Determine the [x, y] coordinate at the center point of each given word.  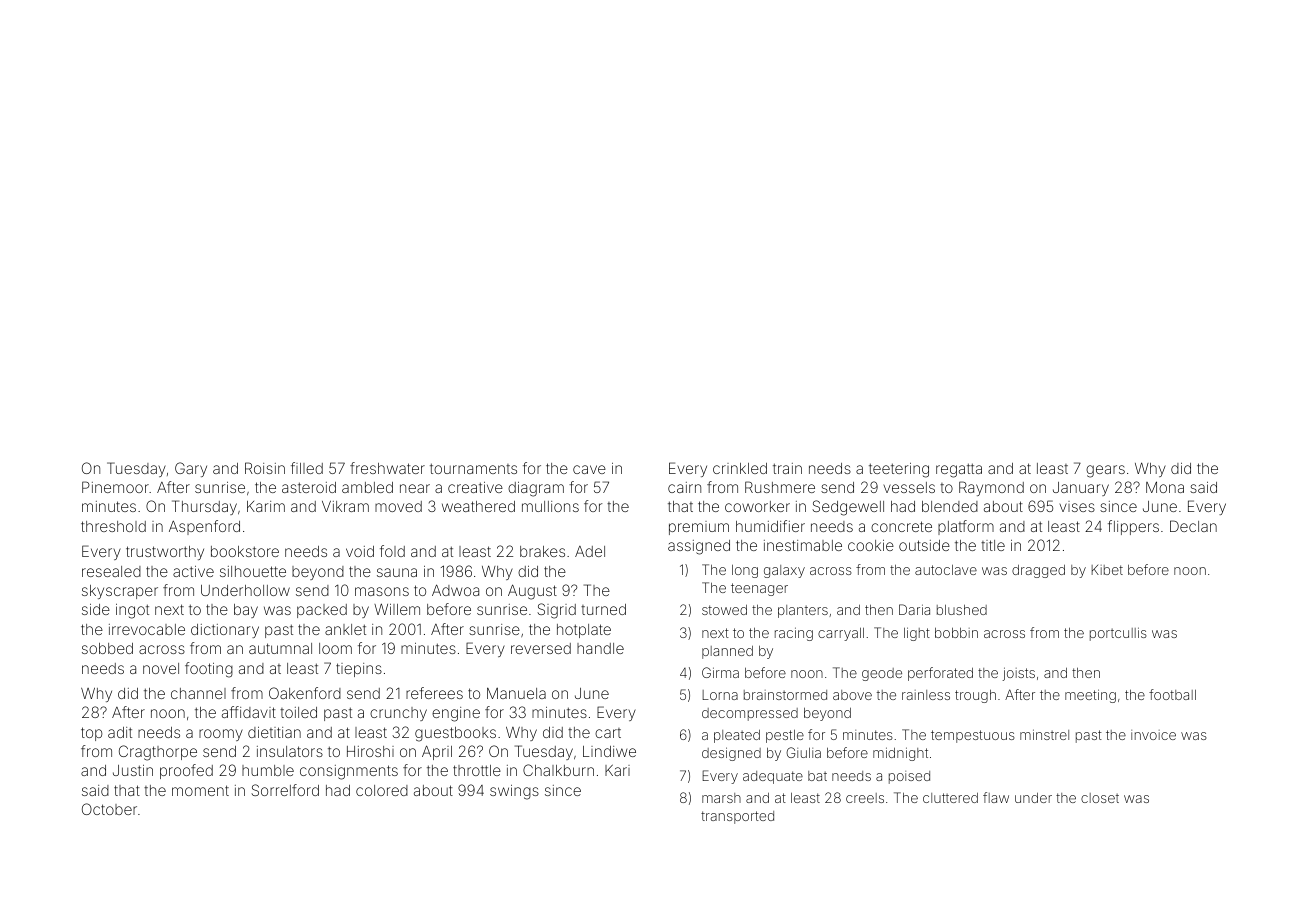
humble [268, 770]
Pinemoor [115, 487]
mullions [550, 506]
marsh [721, 798]
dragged [1038, 571]
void [360, 551]
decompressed [750, 714]
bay [246, 611]
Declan [1193, 526]
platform [966, 527]
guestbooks [455, 734]
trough [975, 696]
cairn [684, 487]
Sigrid [556, 611]
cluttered [950, 798]
